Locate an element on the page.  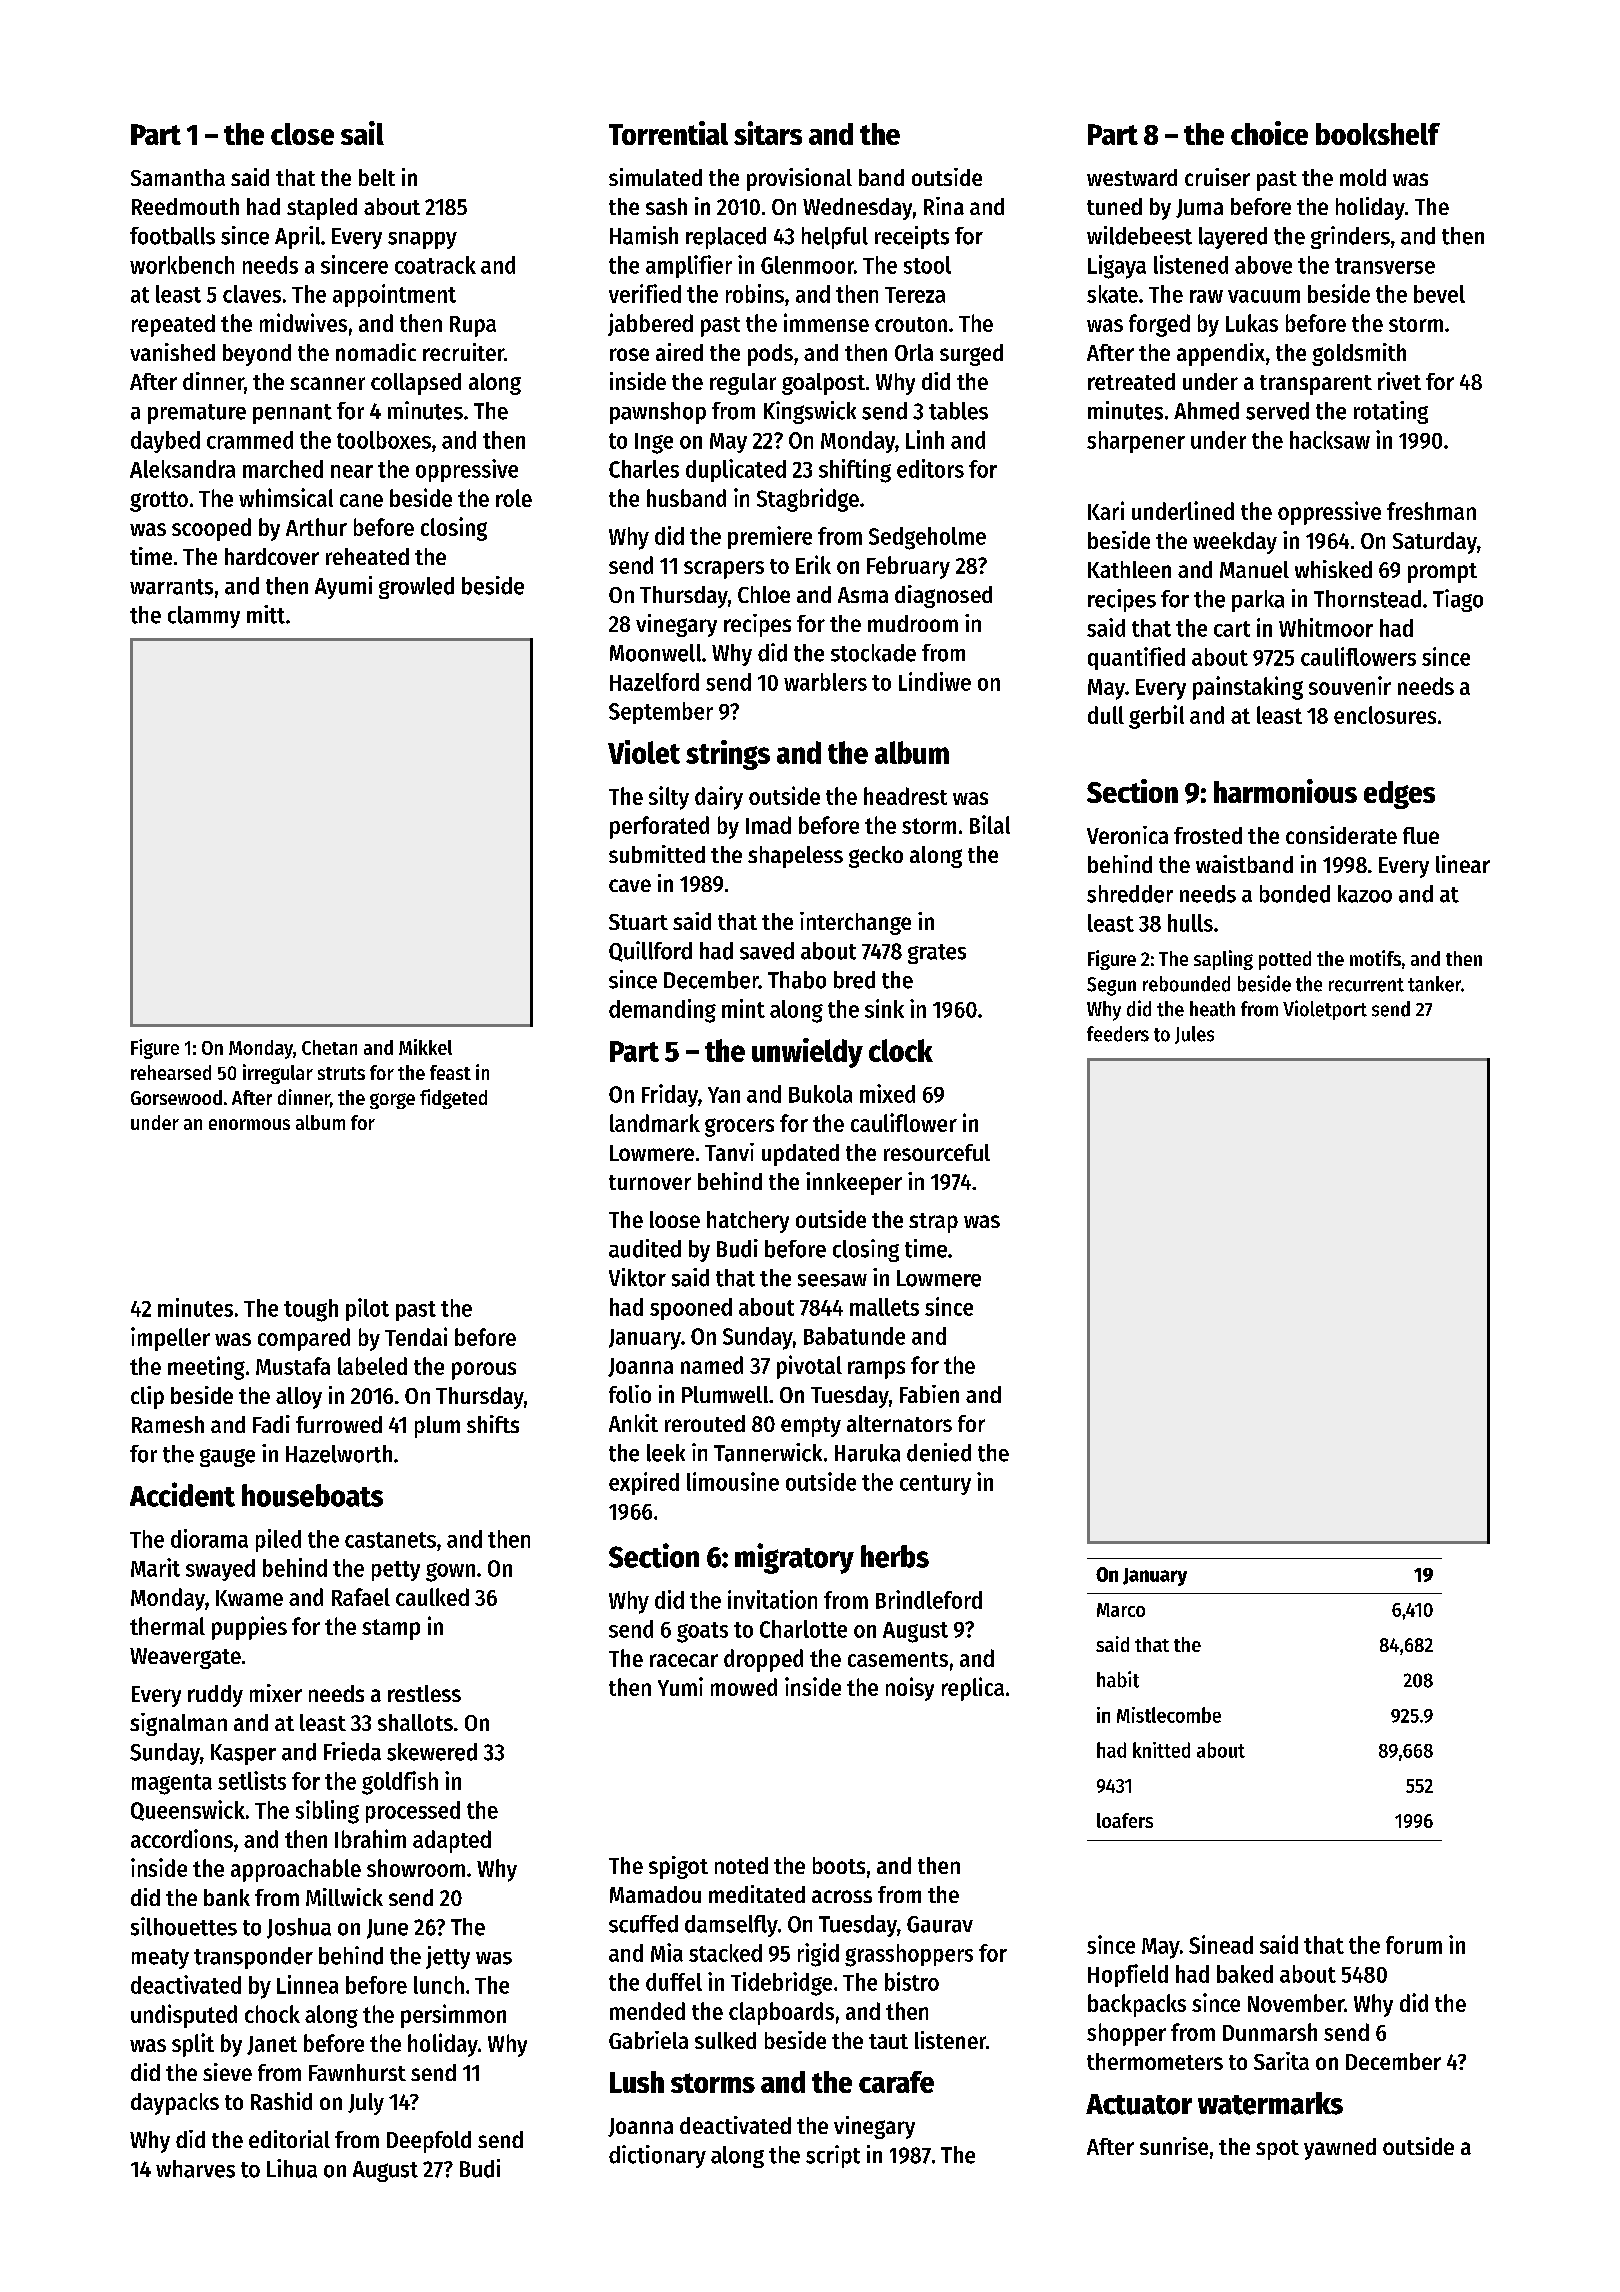
cane is located at coordinates (361, 500).
